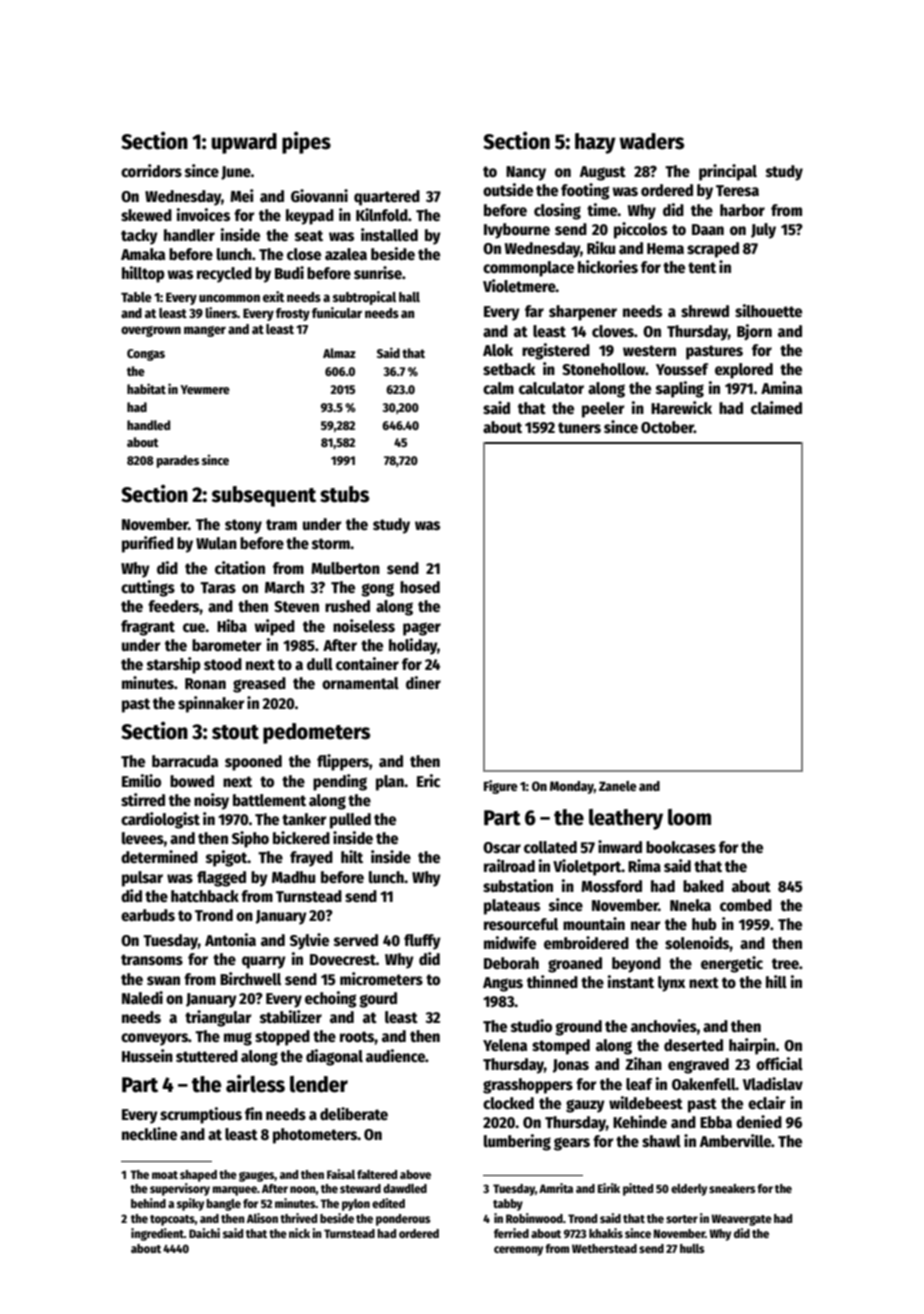  I want to click on loom, so click(689, 817).
